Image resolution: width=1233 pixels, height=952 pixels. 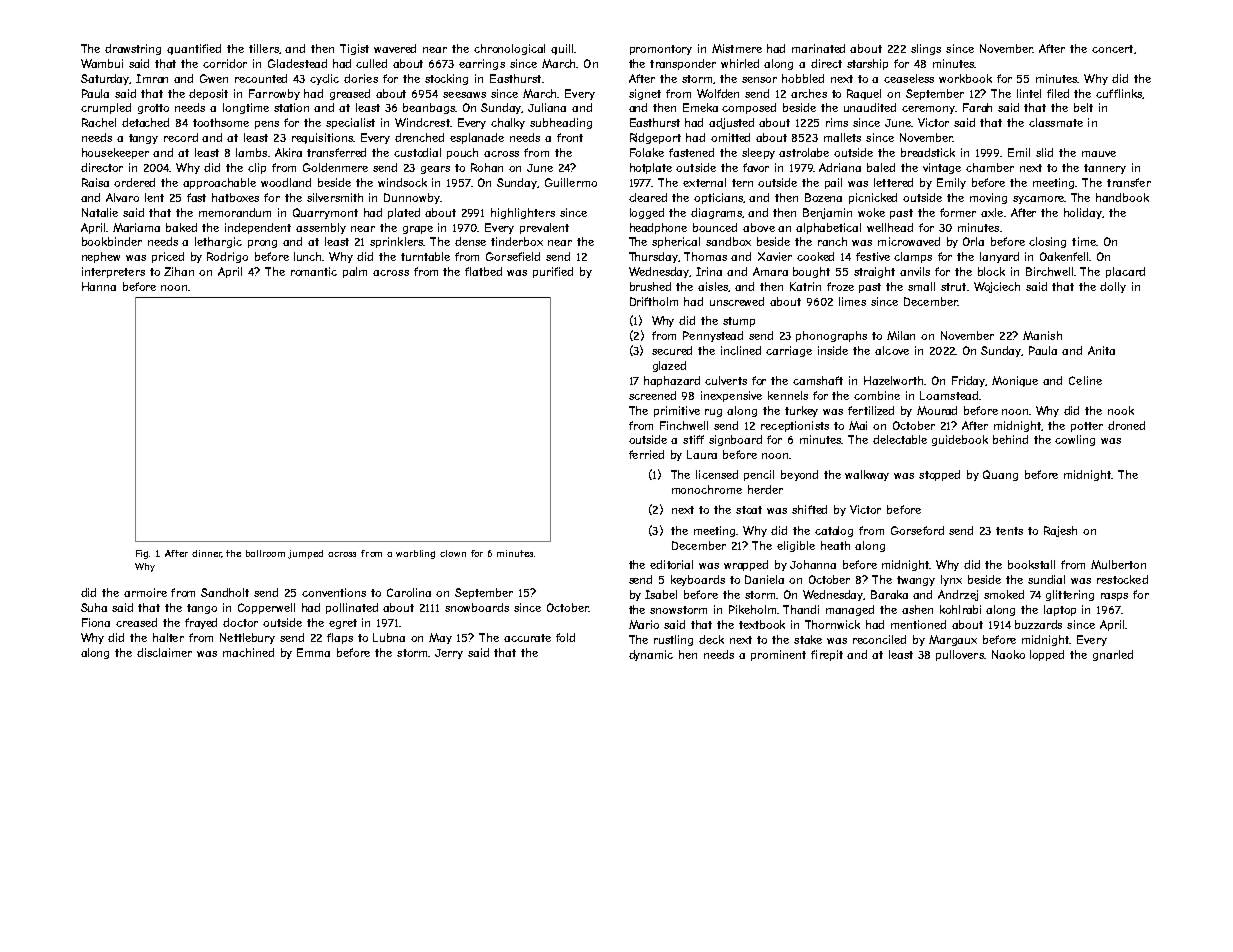 What do you see at coordinates (700, 107) in the image?
I see `Emeka` at bounding box center [700, 107].
